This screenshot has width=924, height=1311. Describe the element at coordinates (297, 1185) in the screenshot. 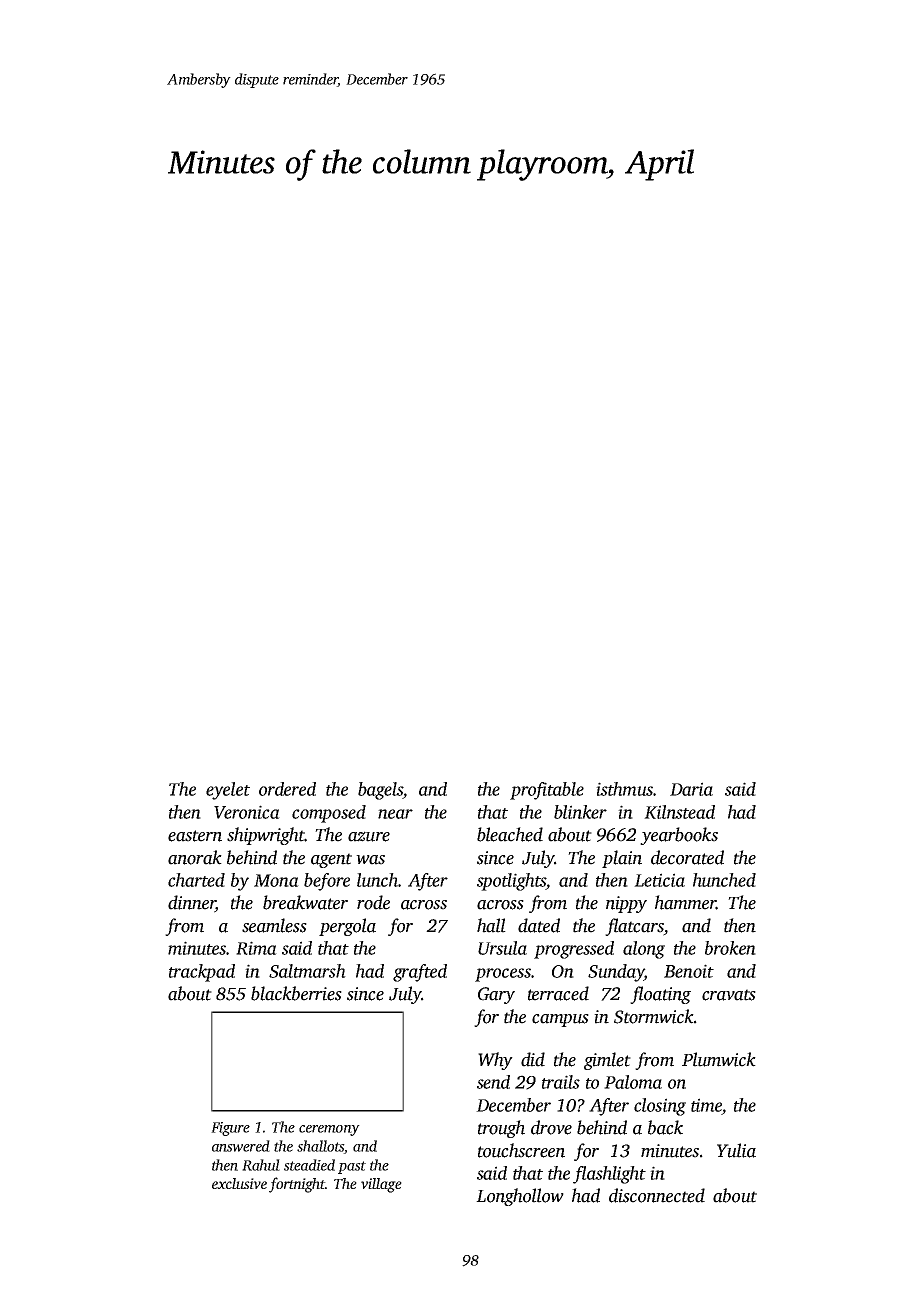

I see `fortnight` at that location.
